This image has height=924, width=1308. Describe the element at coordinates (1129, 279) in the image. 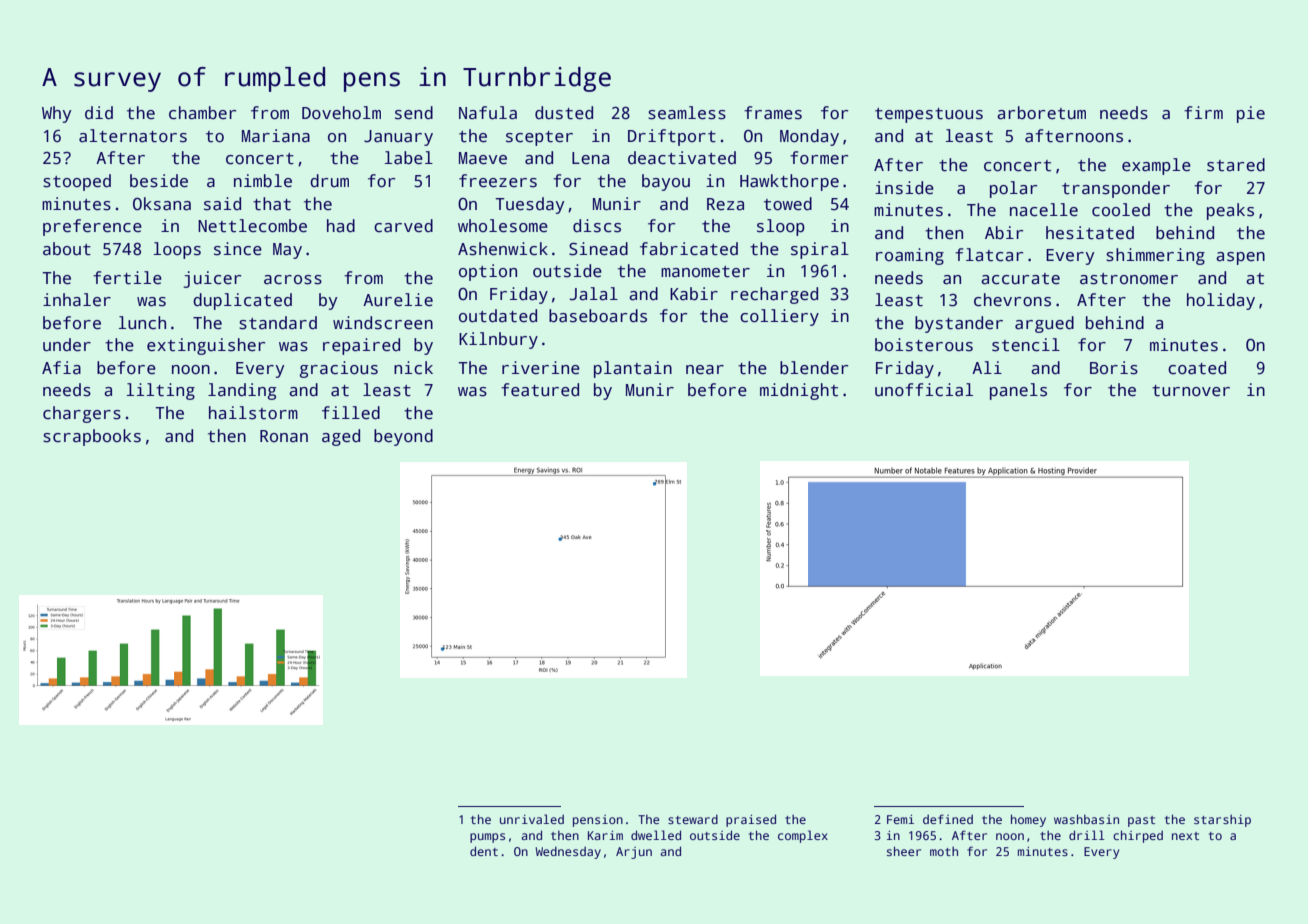

I see `astronomer` at that location.
